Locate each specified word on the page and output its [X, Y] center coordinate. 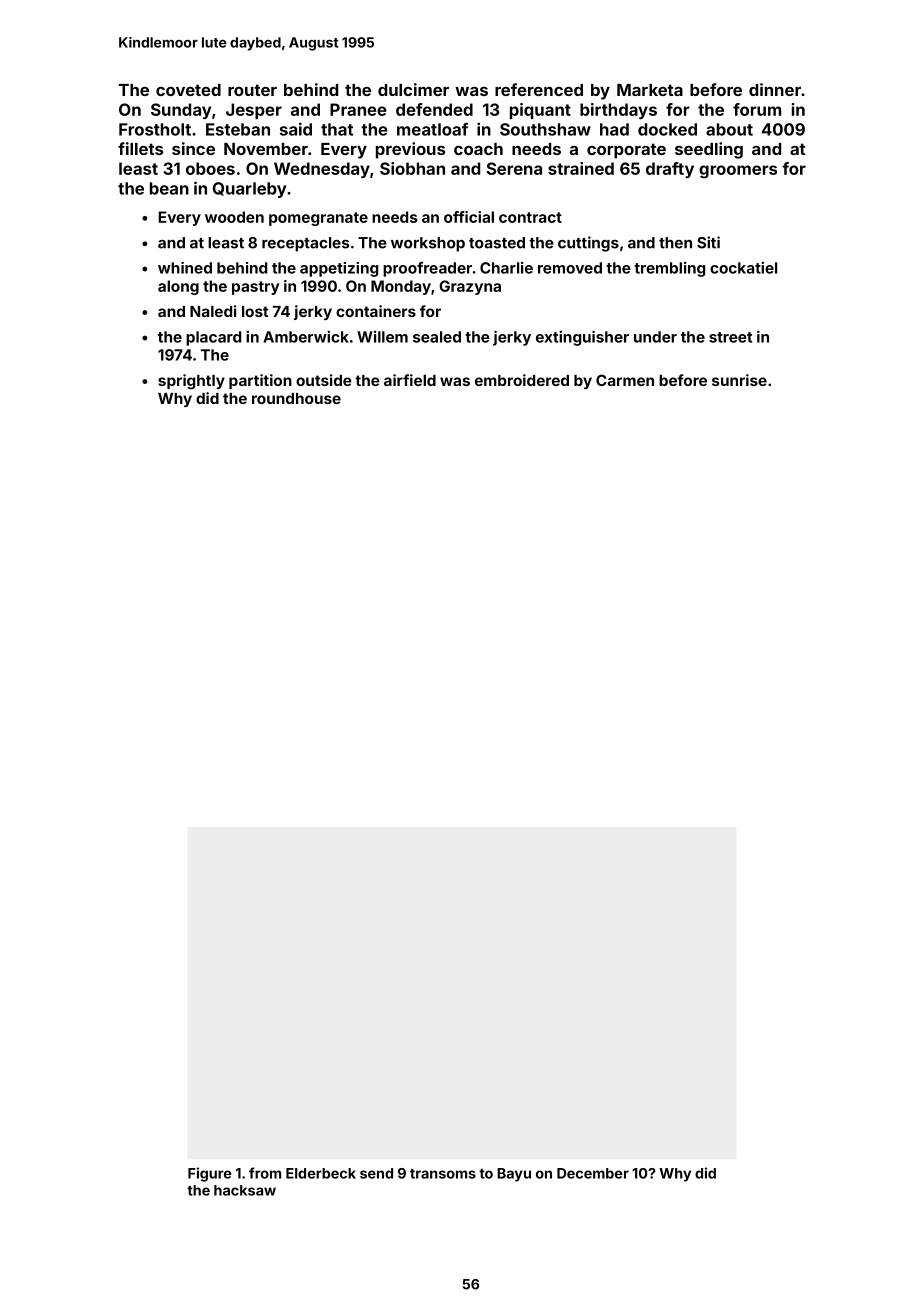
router [252, 90]
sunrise [739, 380]
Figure [209, 1174]
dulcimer [413, 89]
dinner [775, 89]
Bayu [514, 1175]
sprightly [191, 382]
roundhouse [296, 398]
